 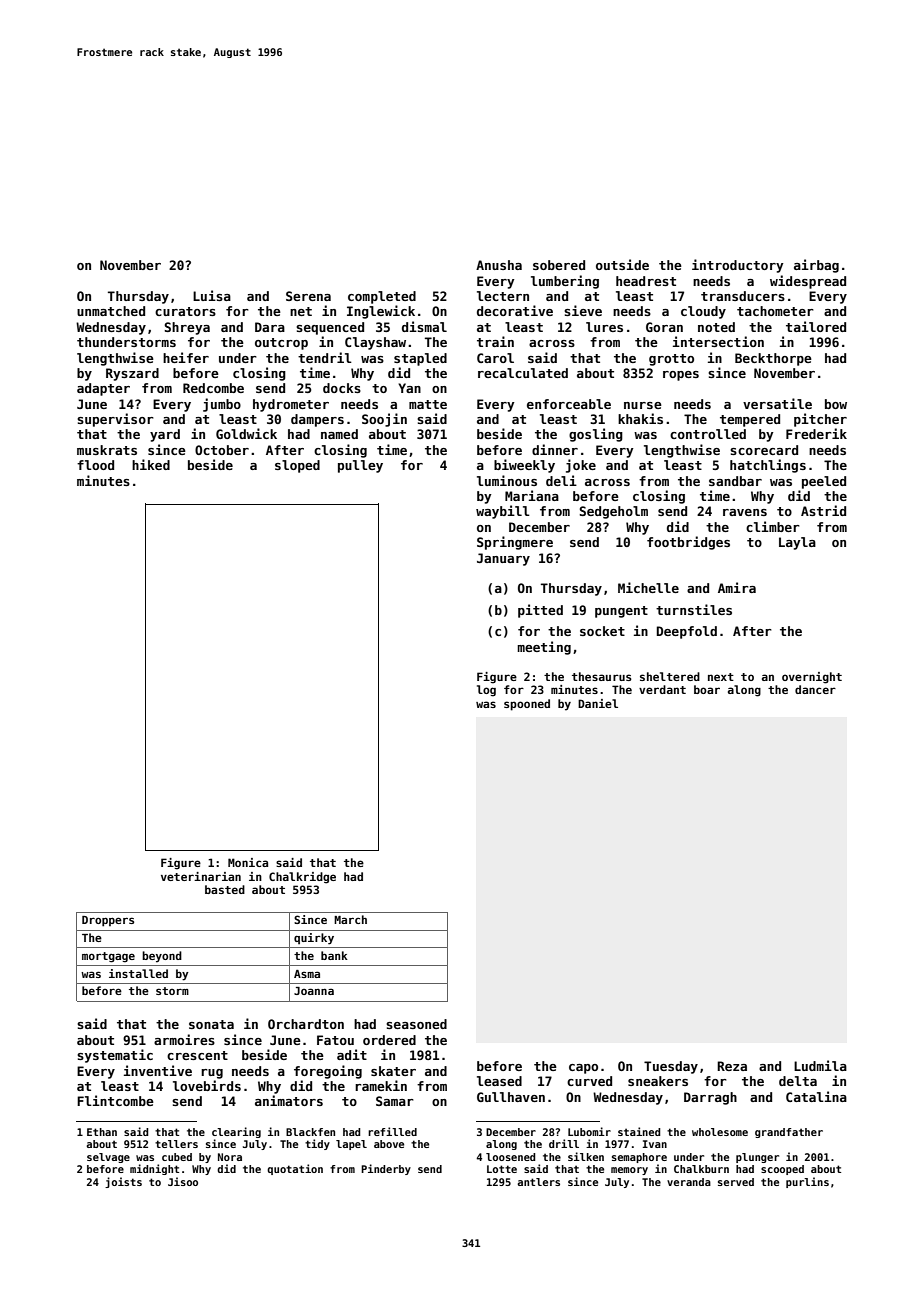 I want to click on lovebirds, so click(x=207, y=1085).
